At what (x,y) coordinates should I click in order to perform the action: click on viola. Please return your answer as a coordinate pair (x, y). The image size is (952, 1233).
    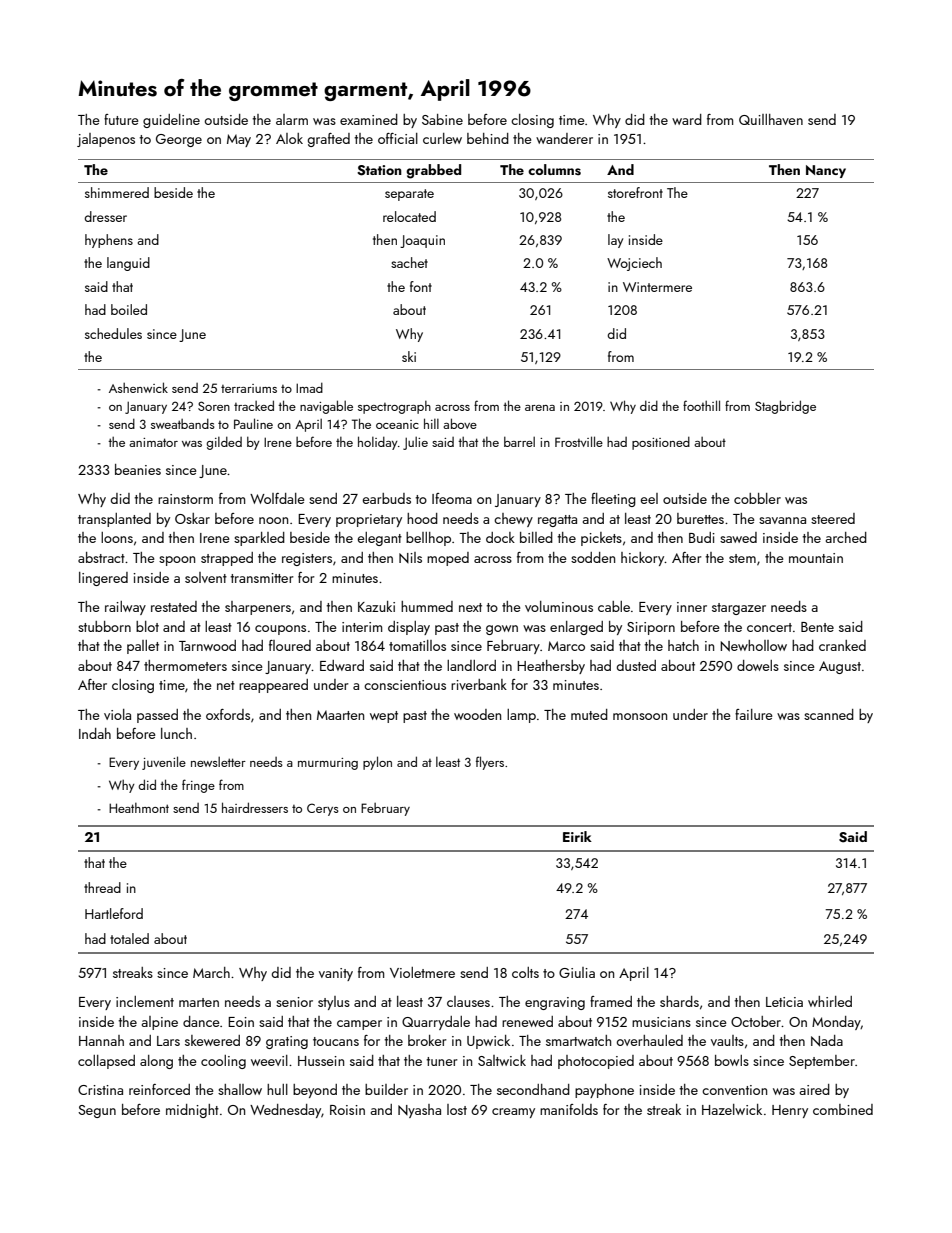
    Looking at the image, I should click on (117, 714).
